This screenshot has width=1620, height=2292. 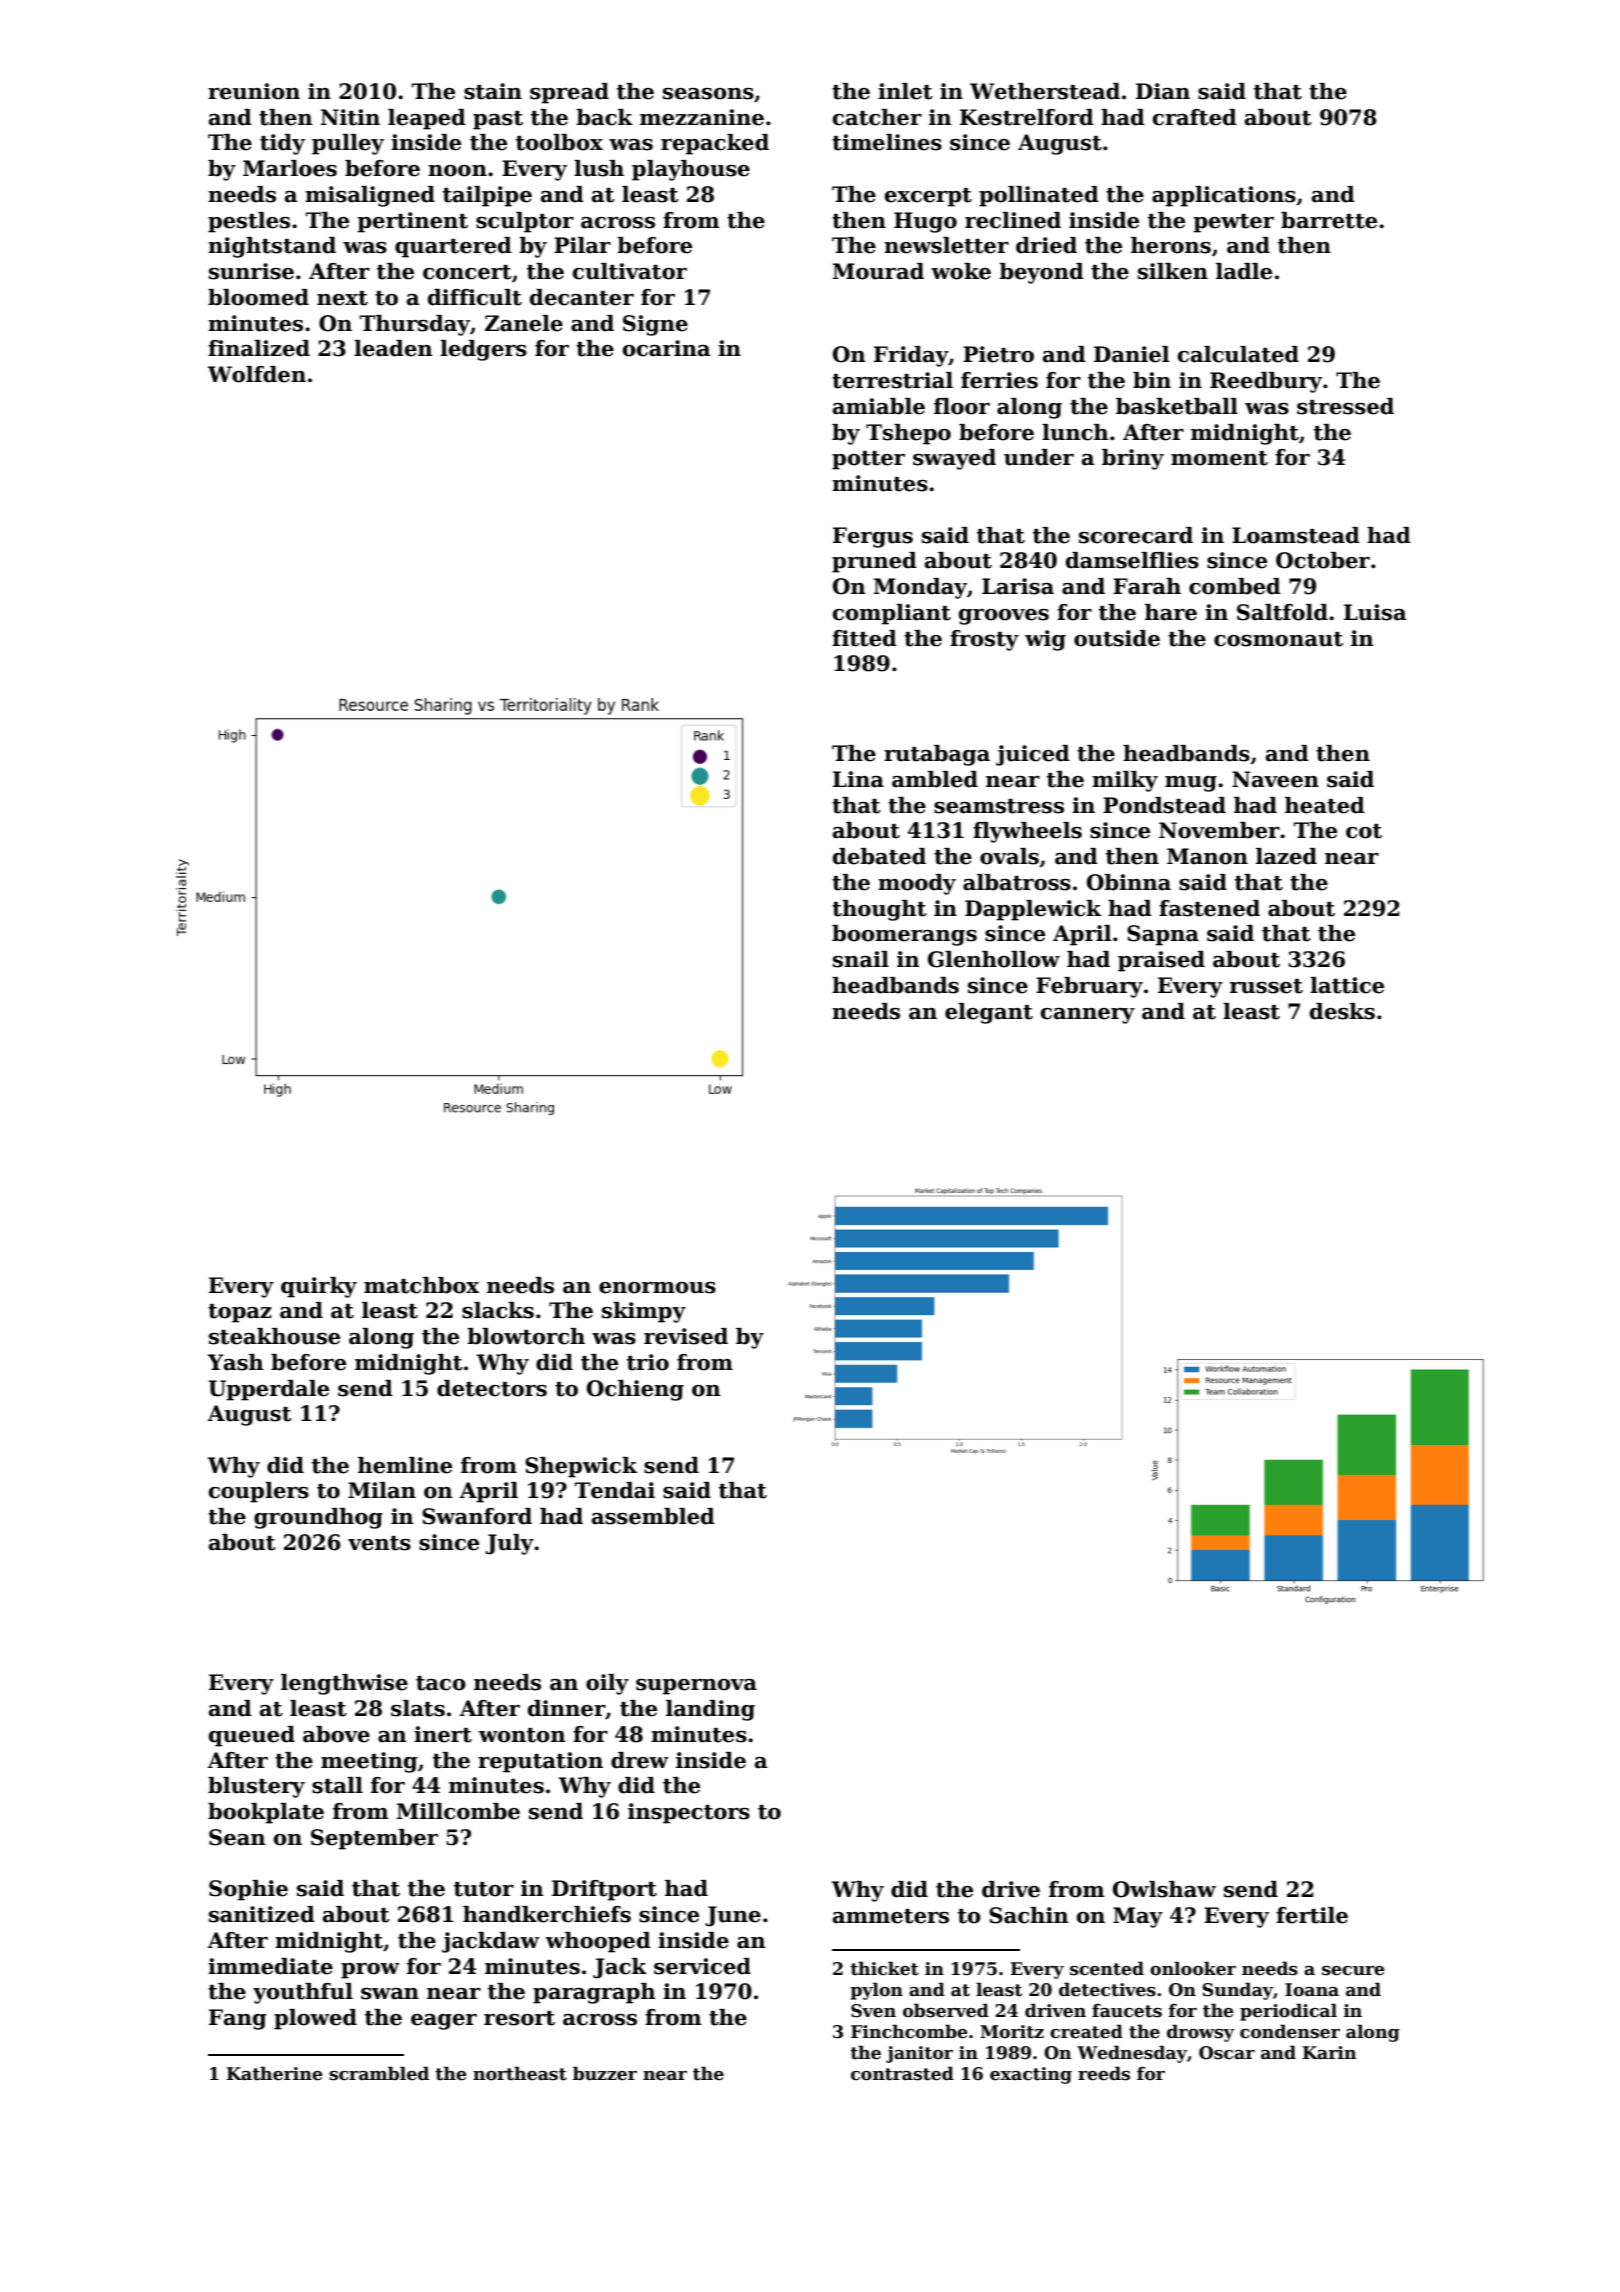 I want to click on fertile, so click(x=1312, y=1915).
